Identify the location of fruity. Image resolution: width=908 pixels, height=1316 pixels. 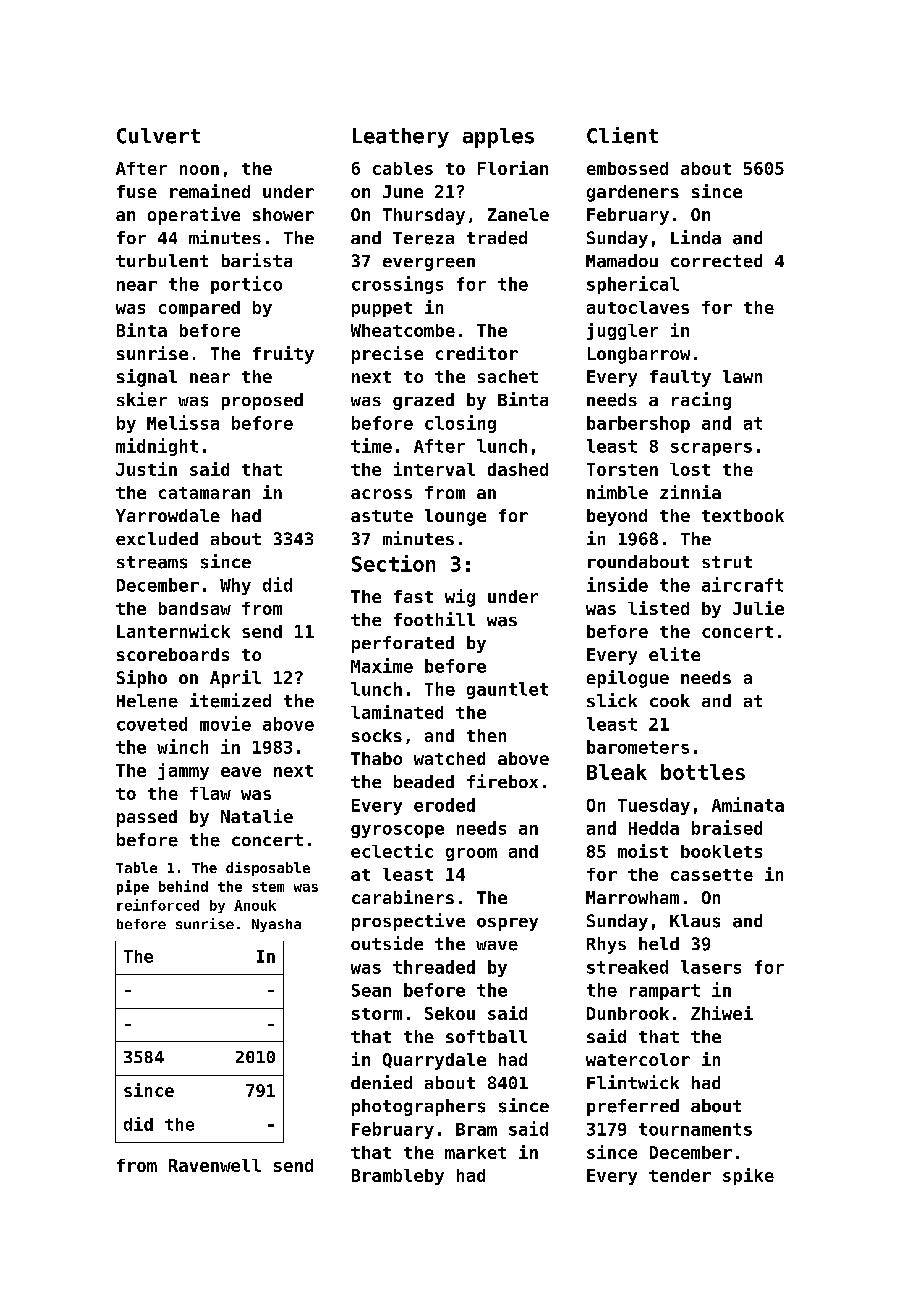
(283, 355).
